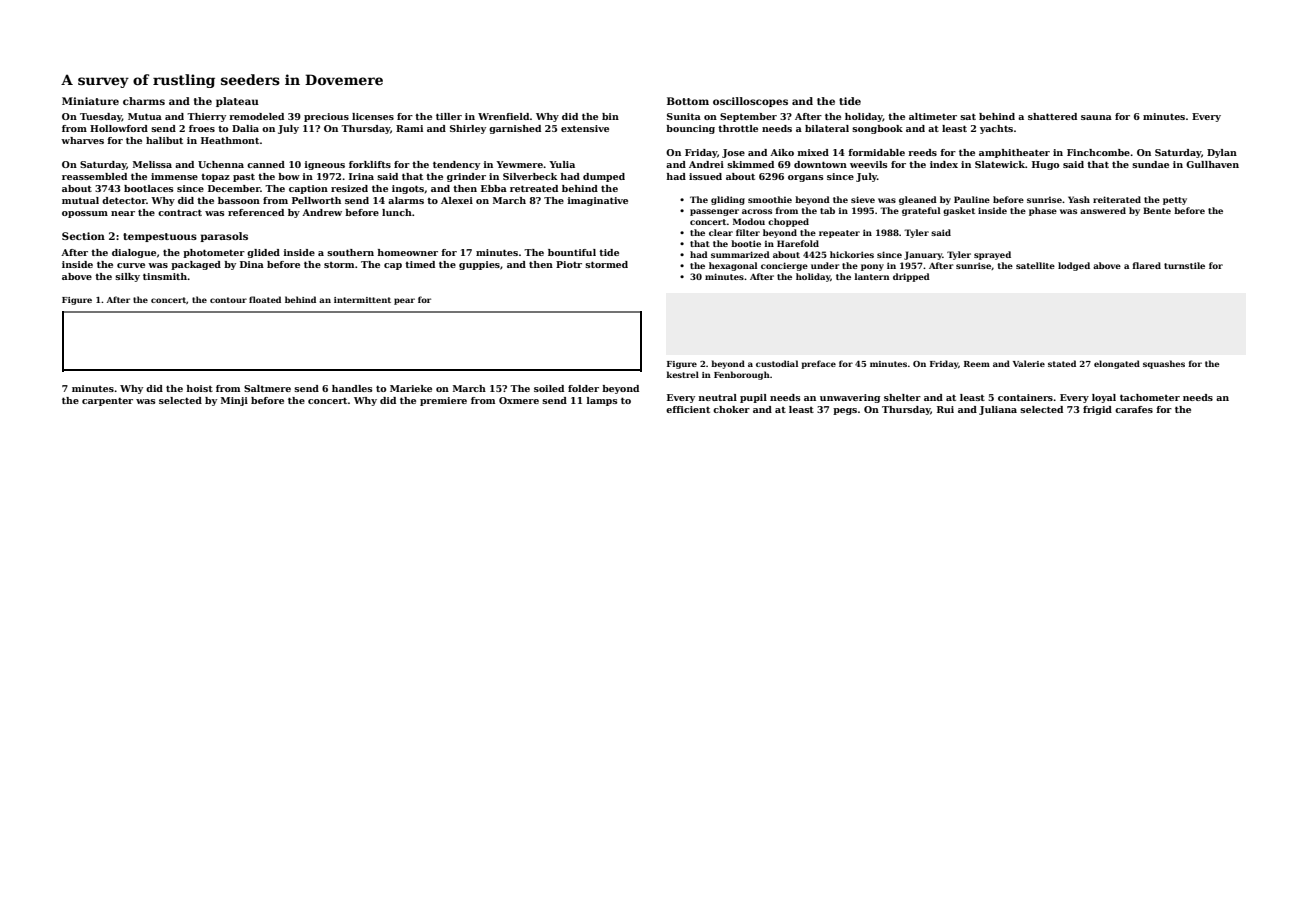  What do you see at coordinates (107, 401) in the screenshot?
I see `carpenter` at bounding box center [107, 401].
